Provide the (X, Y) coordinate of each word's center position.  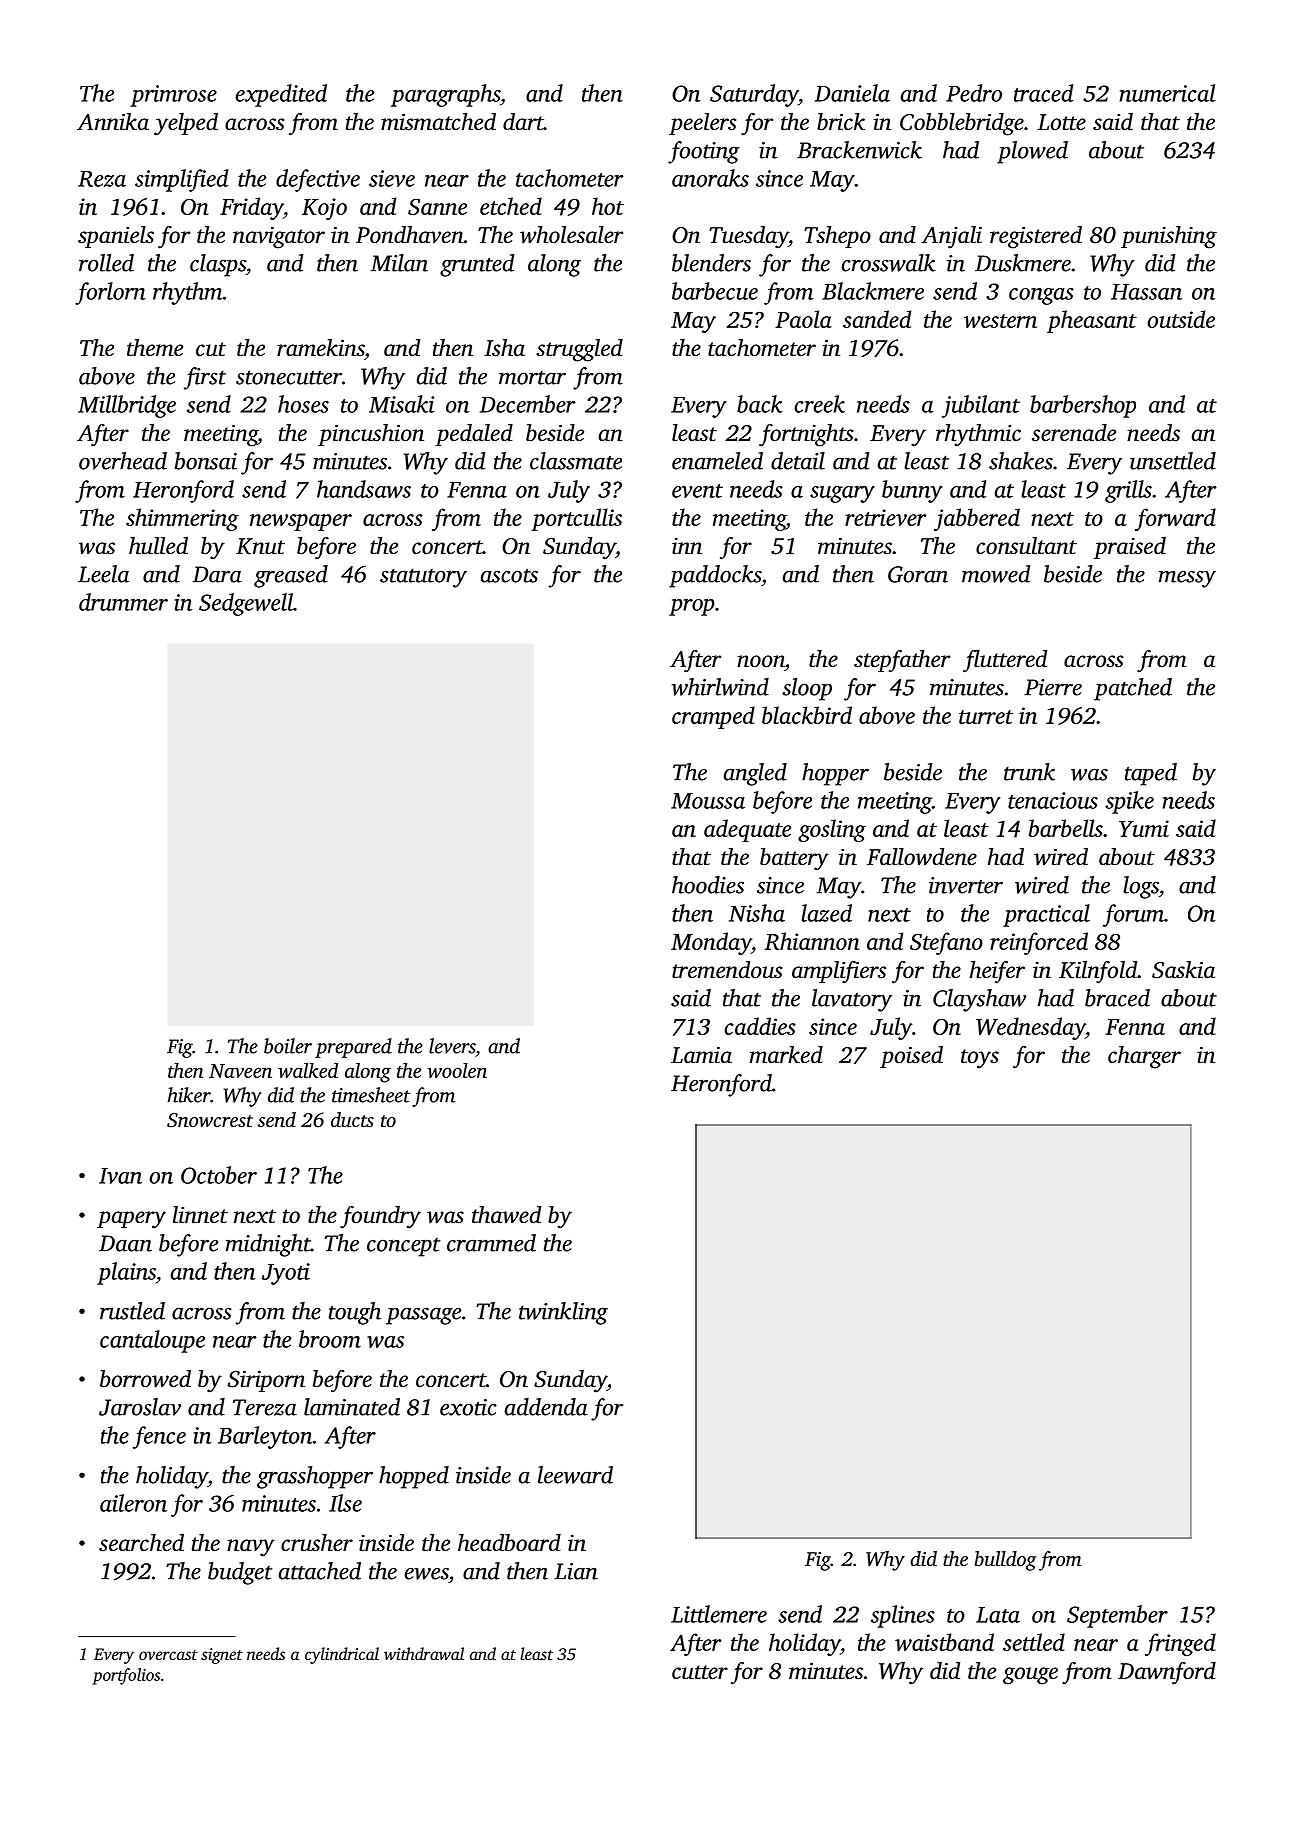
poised (911, 1057)
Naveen (240, 1071)
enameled (717, 461)
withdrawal (424, 1653)
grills (1128, 491)
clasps (218, 265)
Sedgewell (246, 604)
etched (511, 206)
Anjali (952, 237)
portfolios (126, 1676)
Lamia (701, 1055)
